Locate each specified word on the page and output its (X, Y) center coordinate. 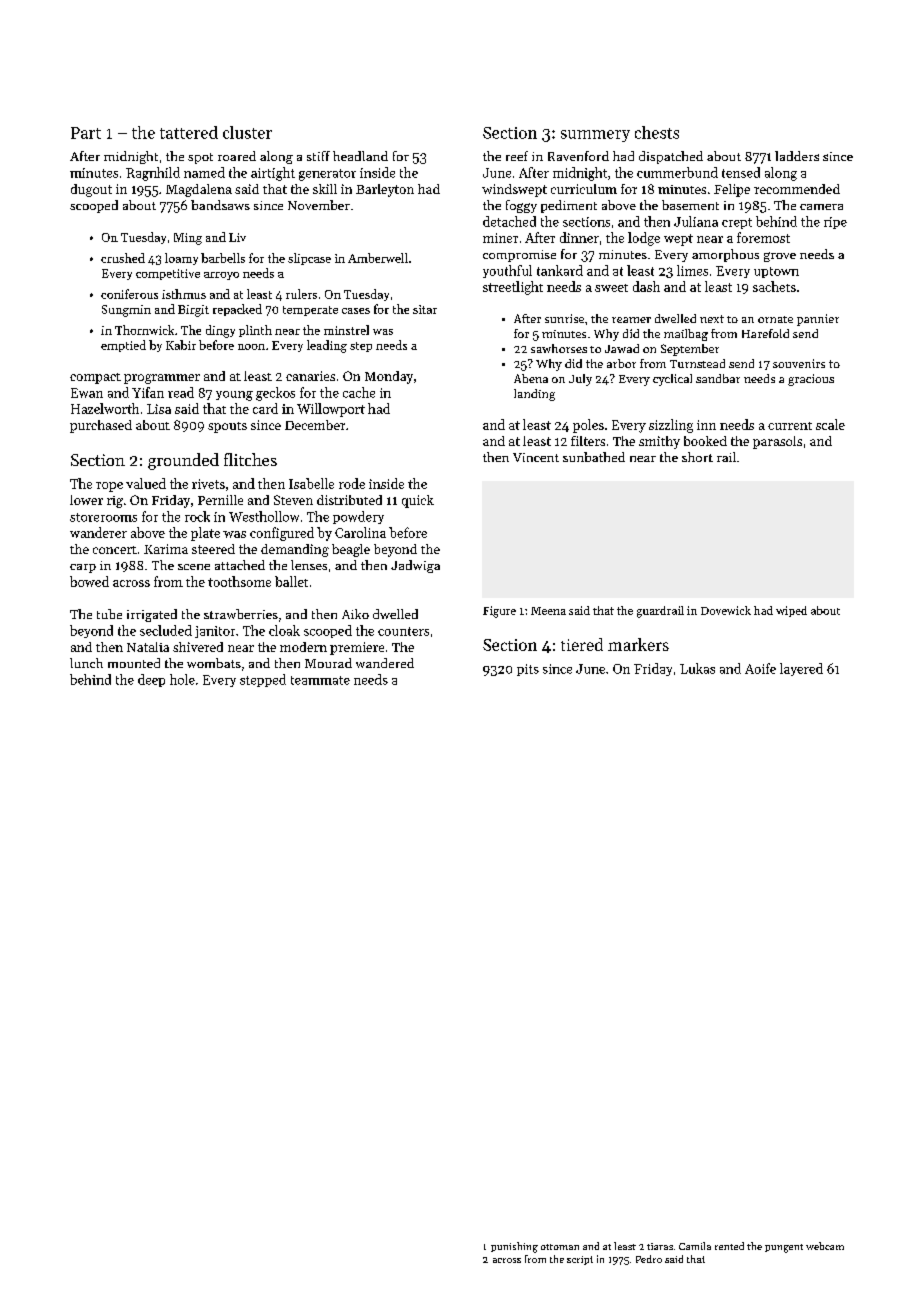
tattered (189, 132)
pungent (784, 1248)
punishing (514, 1247)
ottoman (560, 1247)
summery (595, 136)
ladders (797, 156)
